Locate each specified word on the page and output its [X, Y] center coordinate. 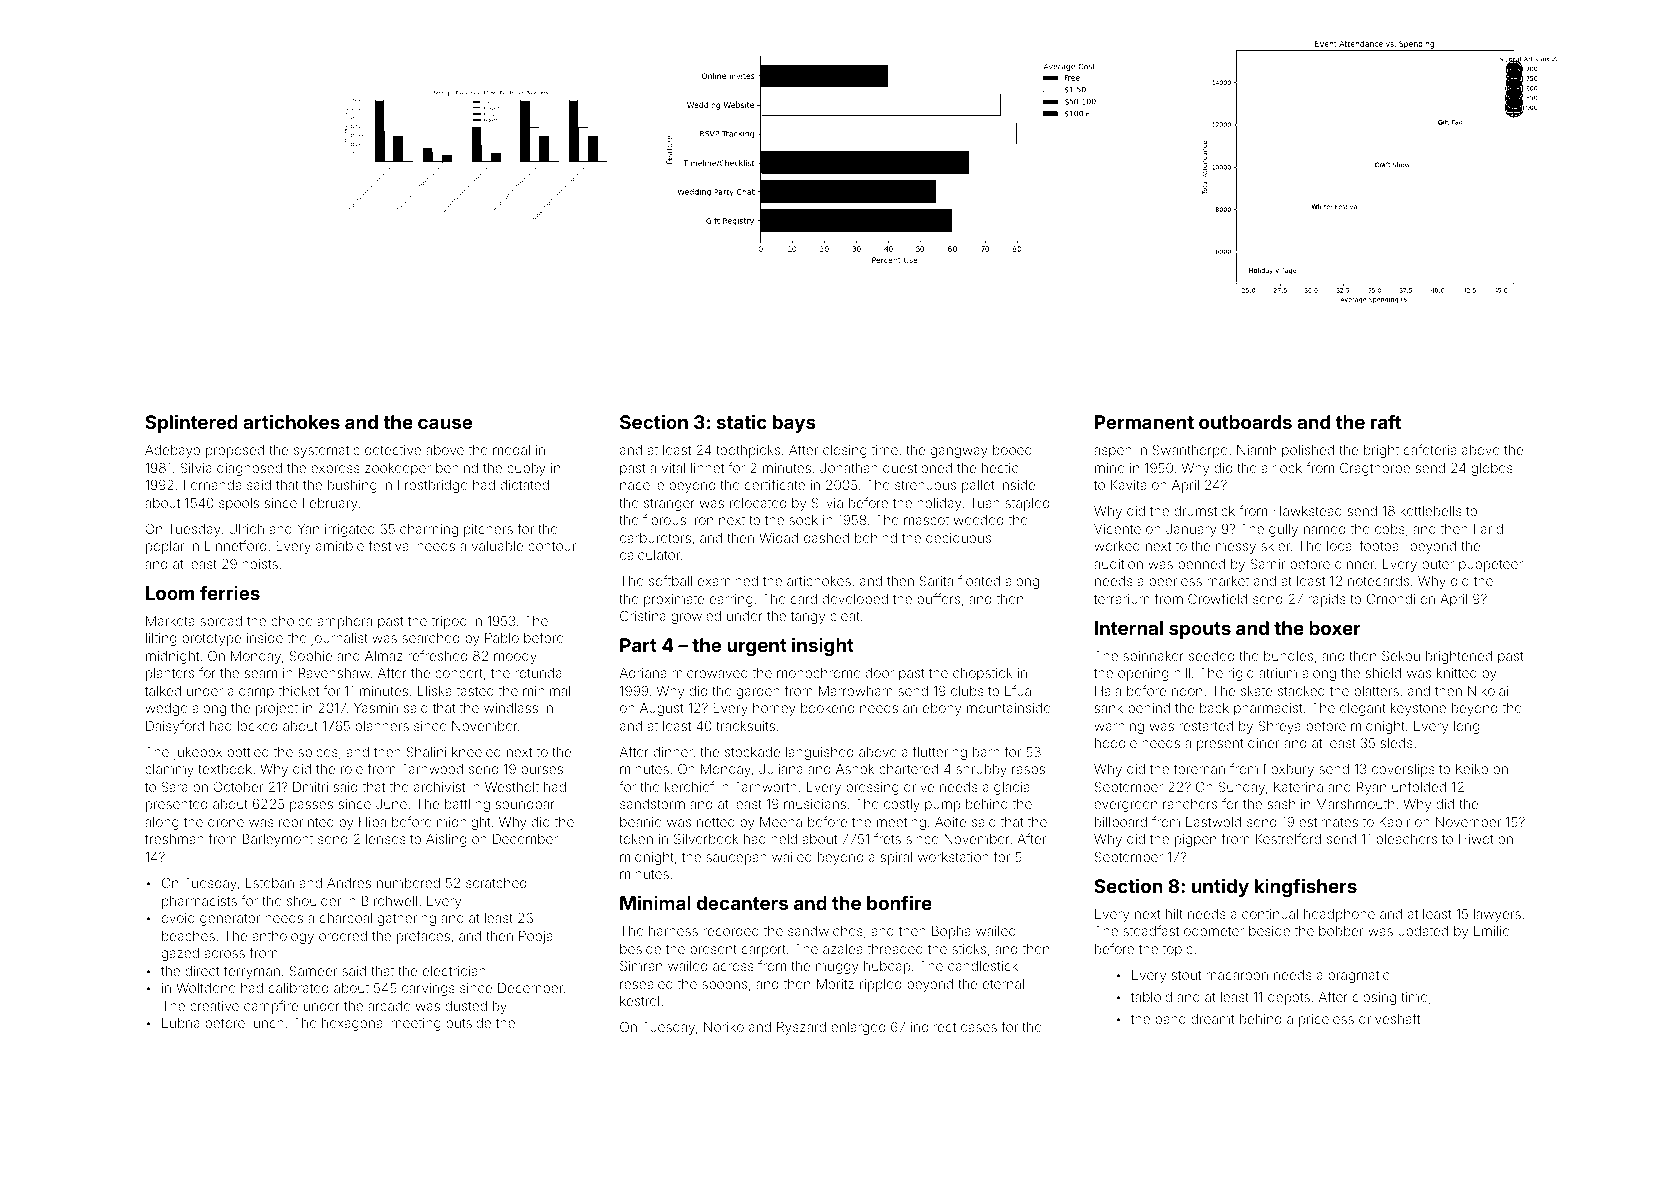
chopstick [983, 674]
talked [163, 691]
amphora [345, 622]
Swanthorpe [1190, 451]
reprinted [306, 823]
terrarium [1122, 599]
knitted [1457, 673]
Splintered [191, 423]
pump [942, 806]
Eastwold [1213, 822]
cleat [845, 616]
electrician [454, 971]
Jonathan [849, 468]
